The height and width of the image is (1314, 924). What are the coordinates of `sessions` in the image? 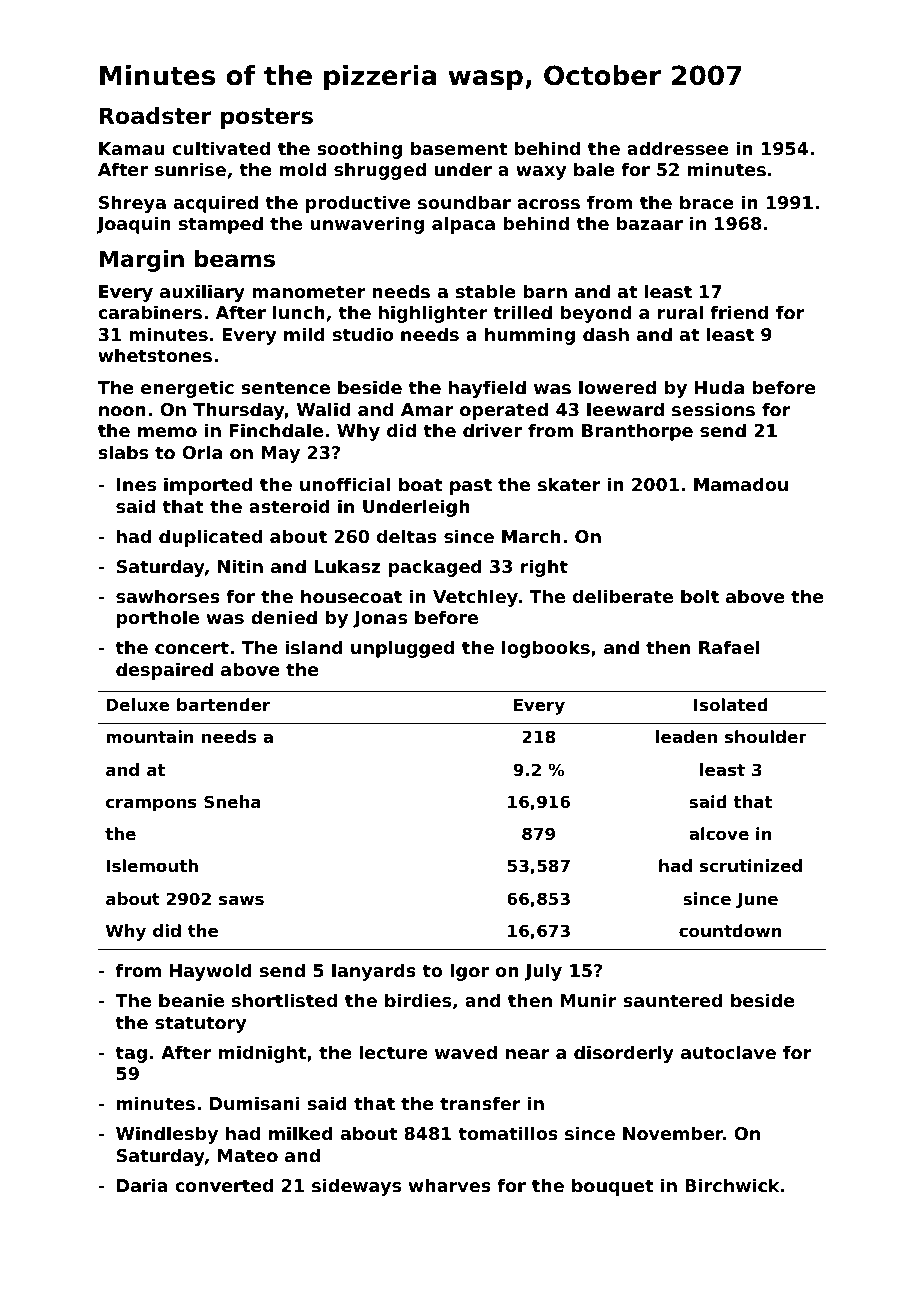 It's located at (713, 409).
